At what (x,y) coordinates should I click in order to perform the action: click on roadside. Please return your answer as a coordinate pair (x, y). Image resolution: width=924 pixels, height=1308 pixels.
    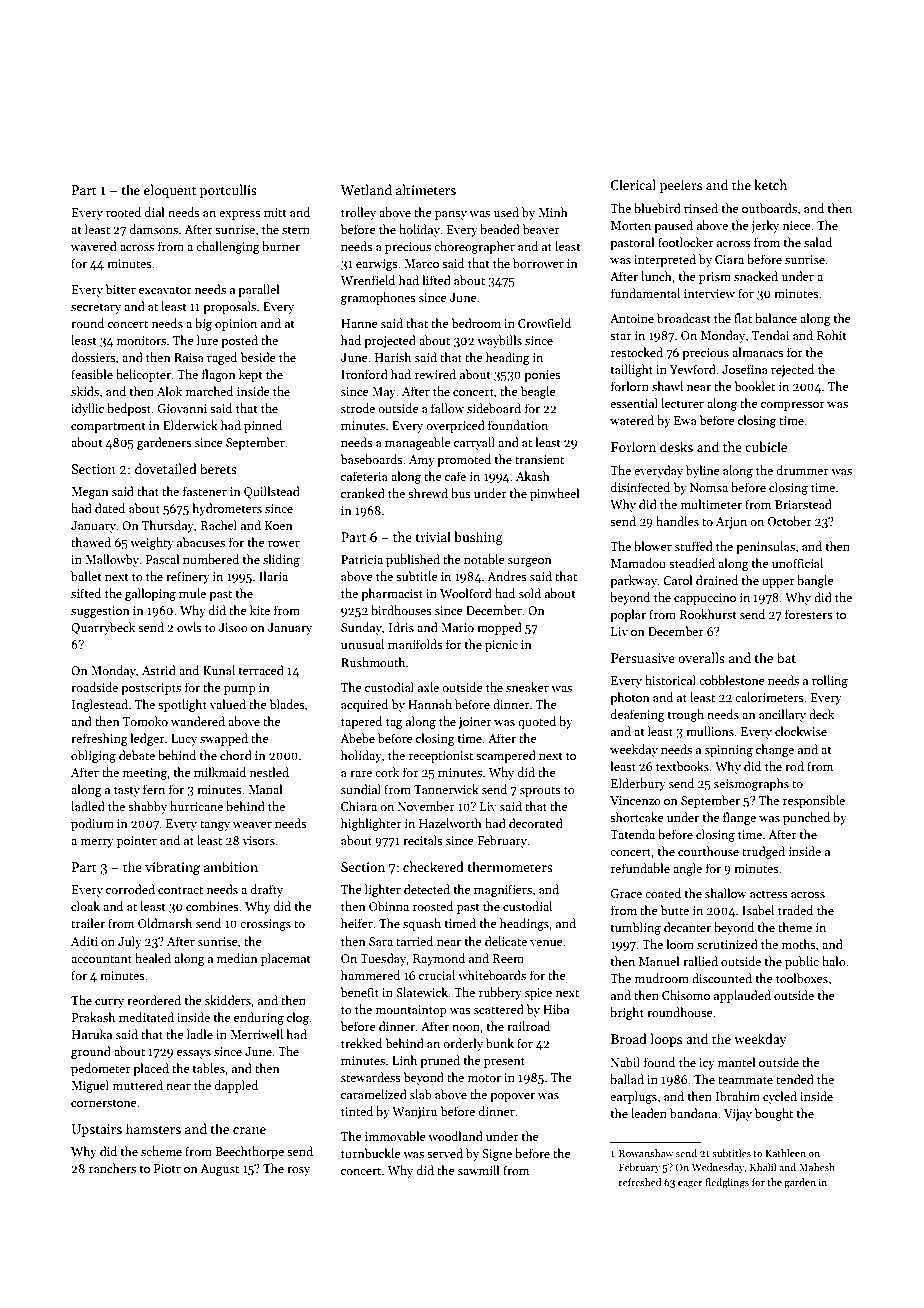
    Looking at the image, I should click on (94, 687).
